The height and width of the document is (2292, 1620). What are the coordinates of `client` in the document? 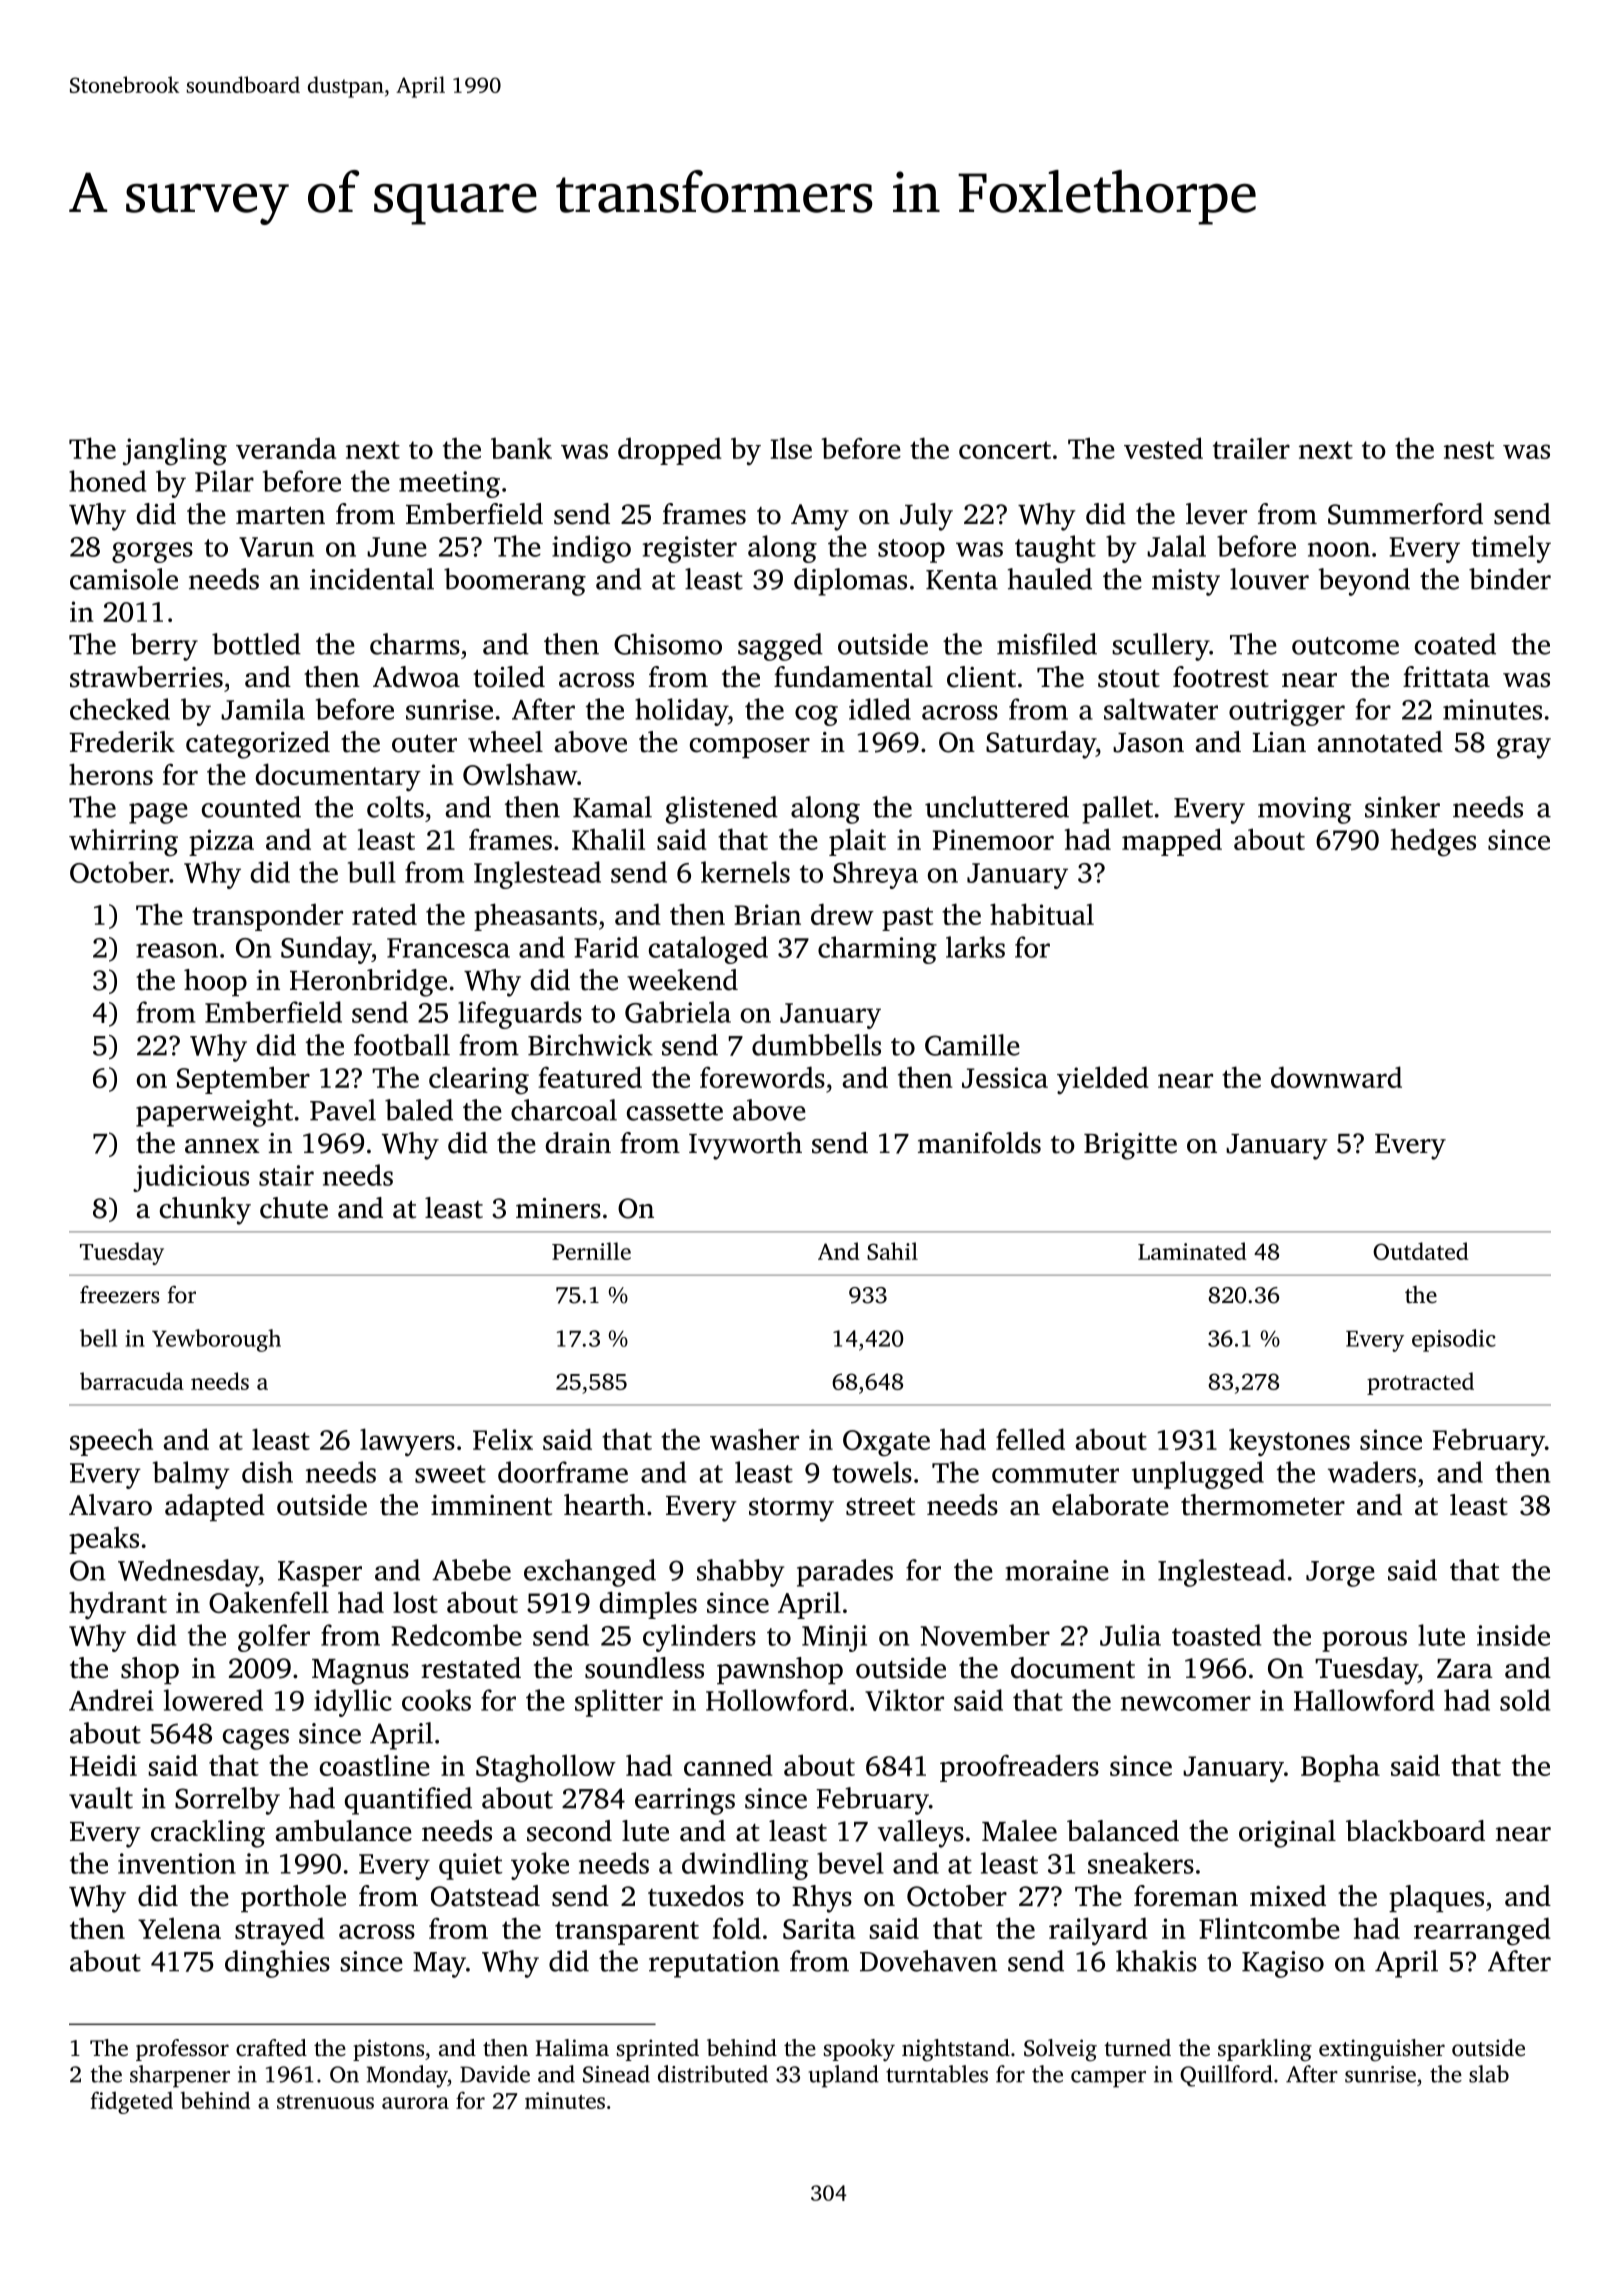 It's located at (981, 677).
